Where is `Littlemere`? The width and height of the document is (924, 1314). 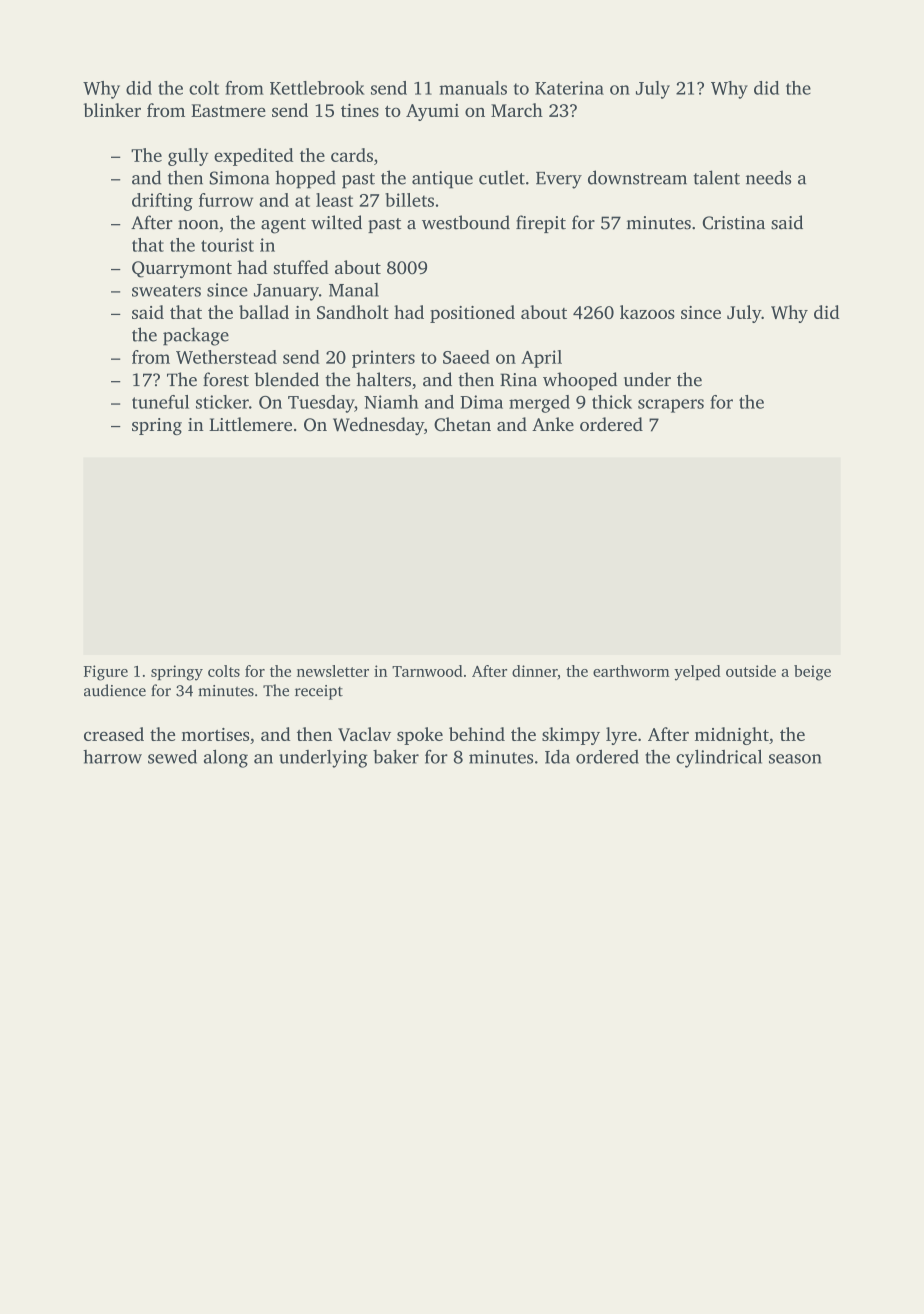 Littlemere is located at coordinates (250, 424).
